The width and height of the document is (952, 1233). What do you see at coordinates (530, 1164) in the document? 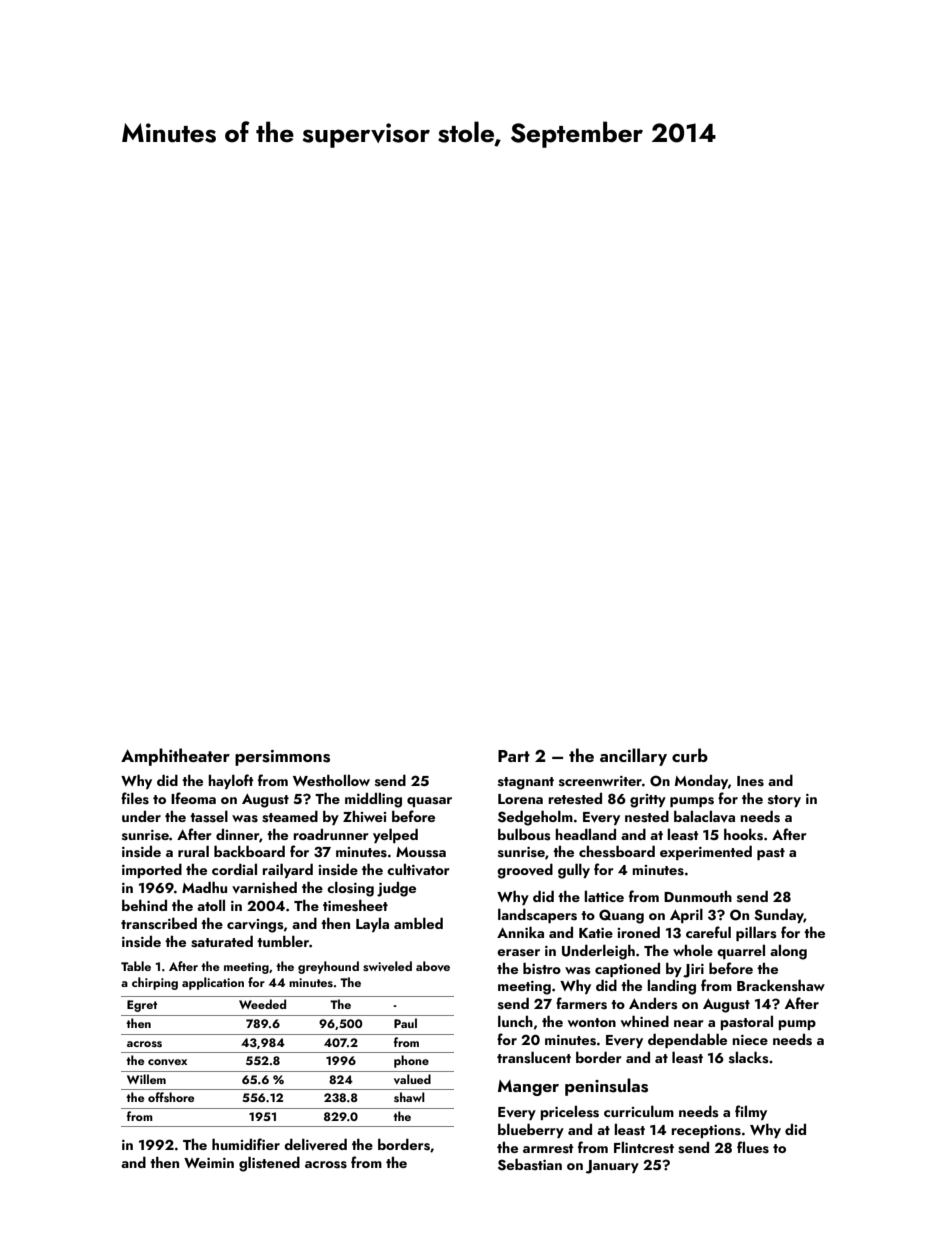
I see `Sebastian` at bounding box center [530, 1164].
